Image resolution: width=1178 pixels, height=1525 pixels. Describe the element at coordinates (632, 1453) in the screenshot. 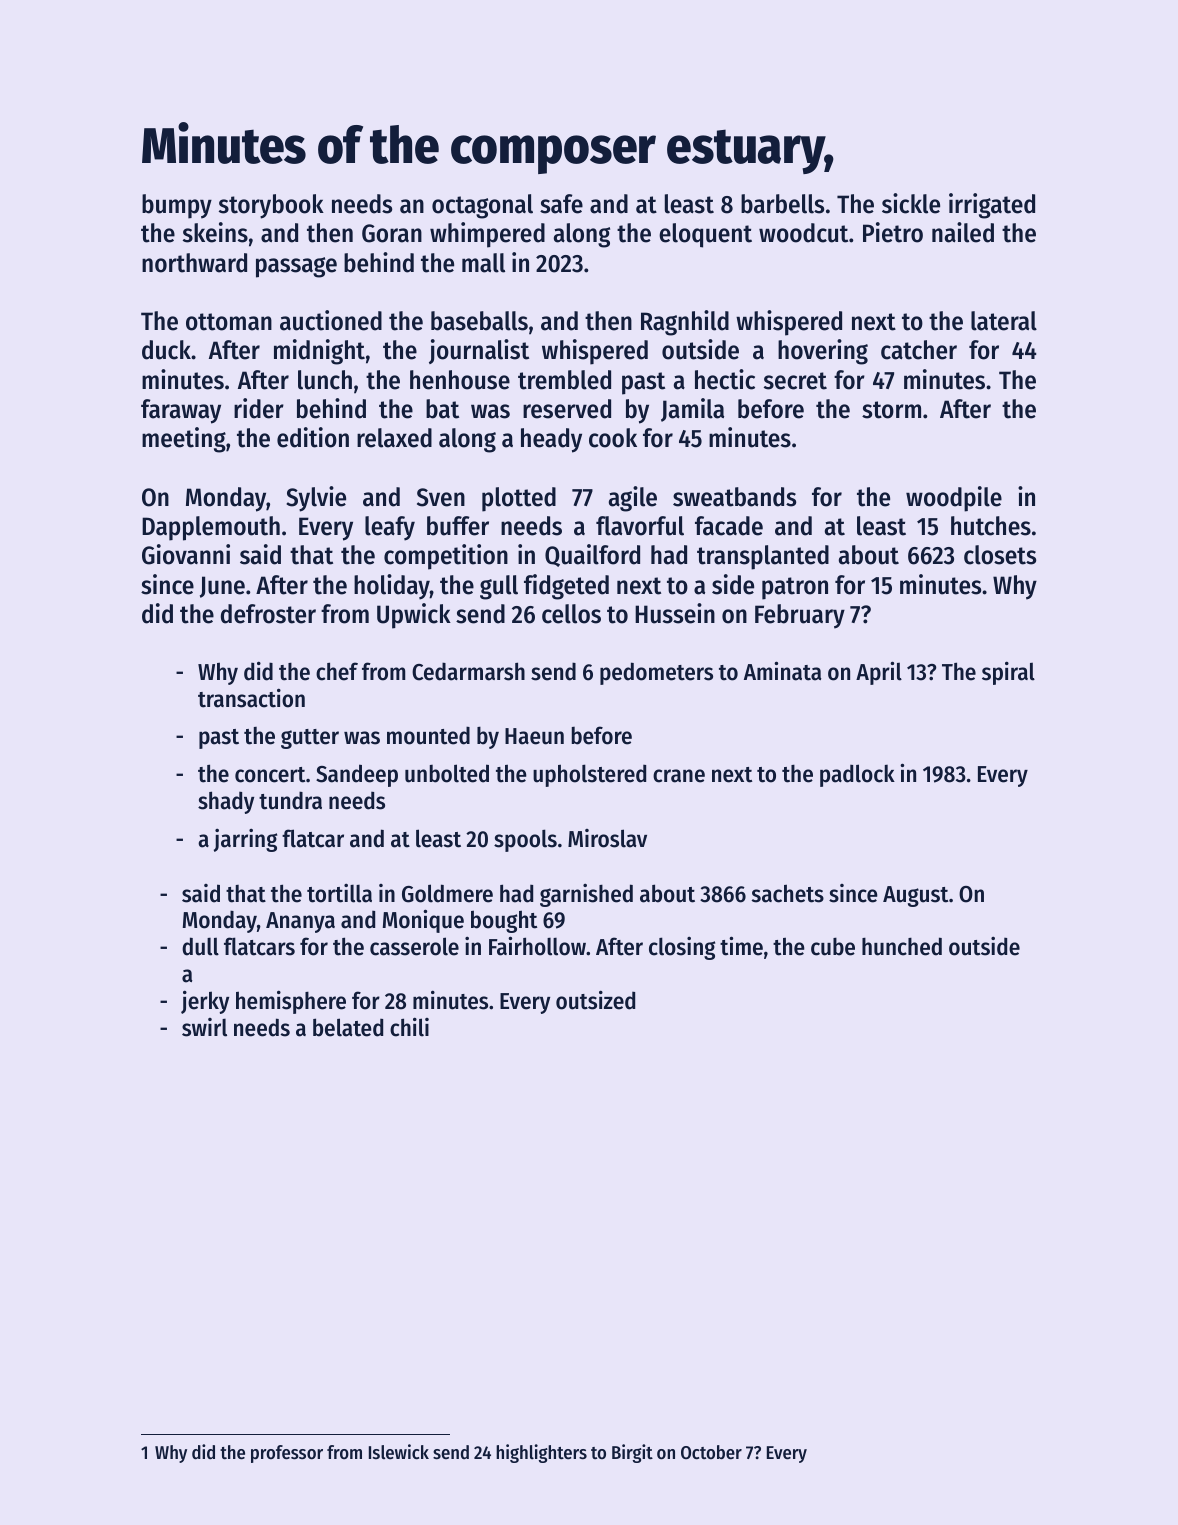

I see `Birgit` at that location.
